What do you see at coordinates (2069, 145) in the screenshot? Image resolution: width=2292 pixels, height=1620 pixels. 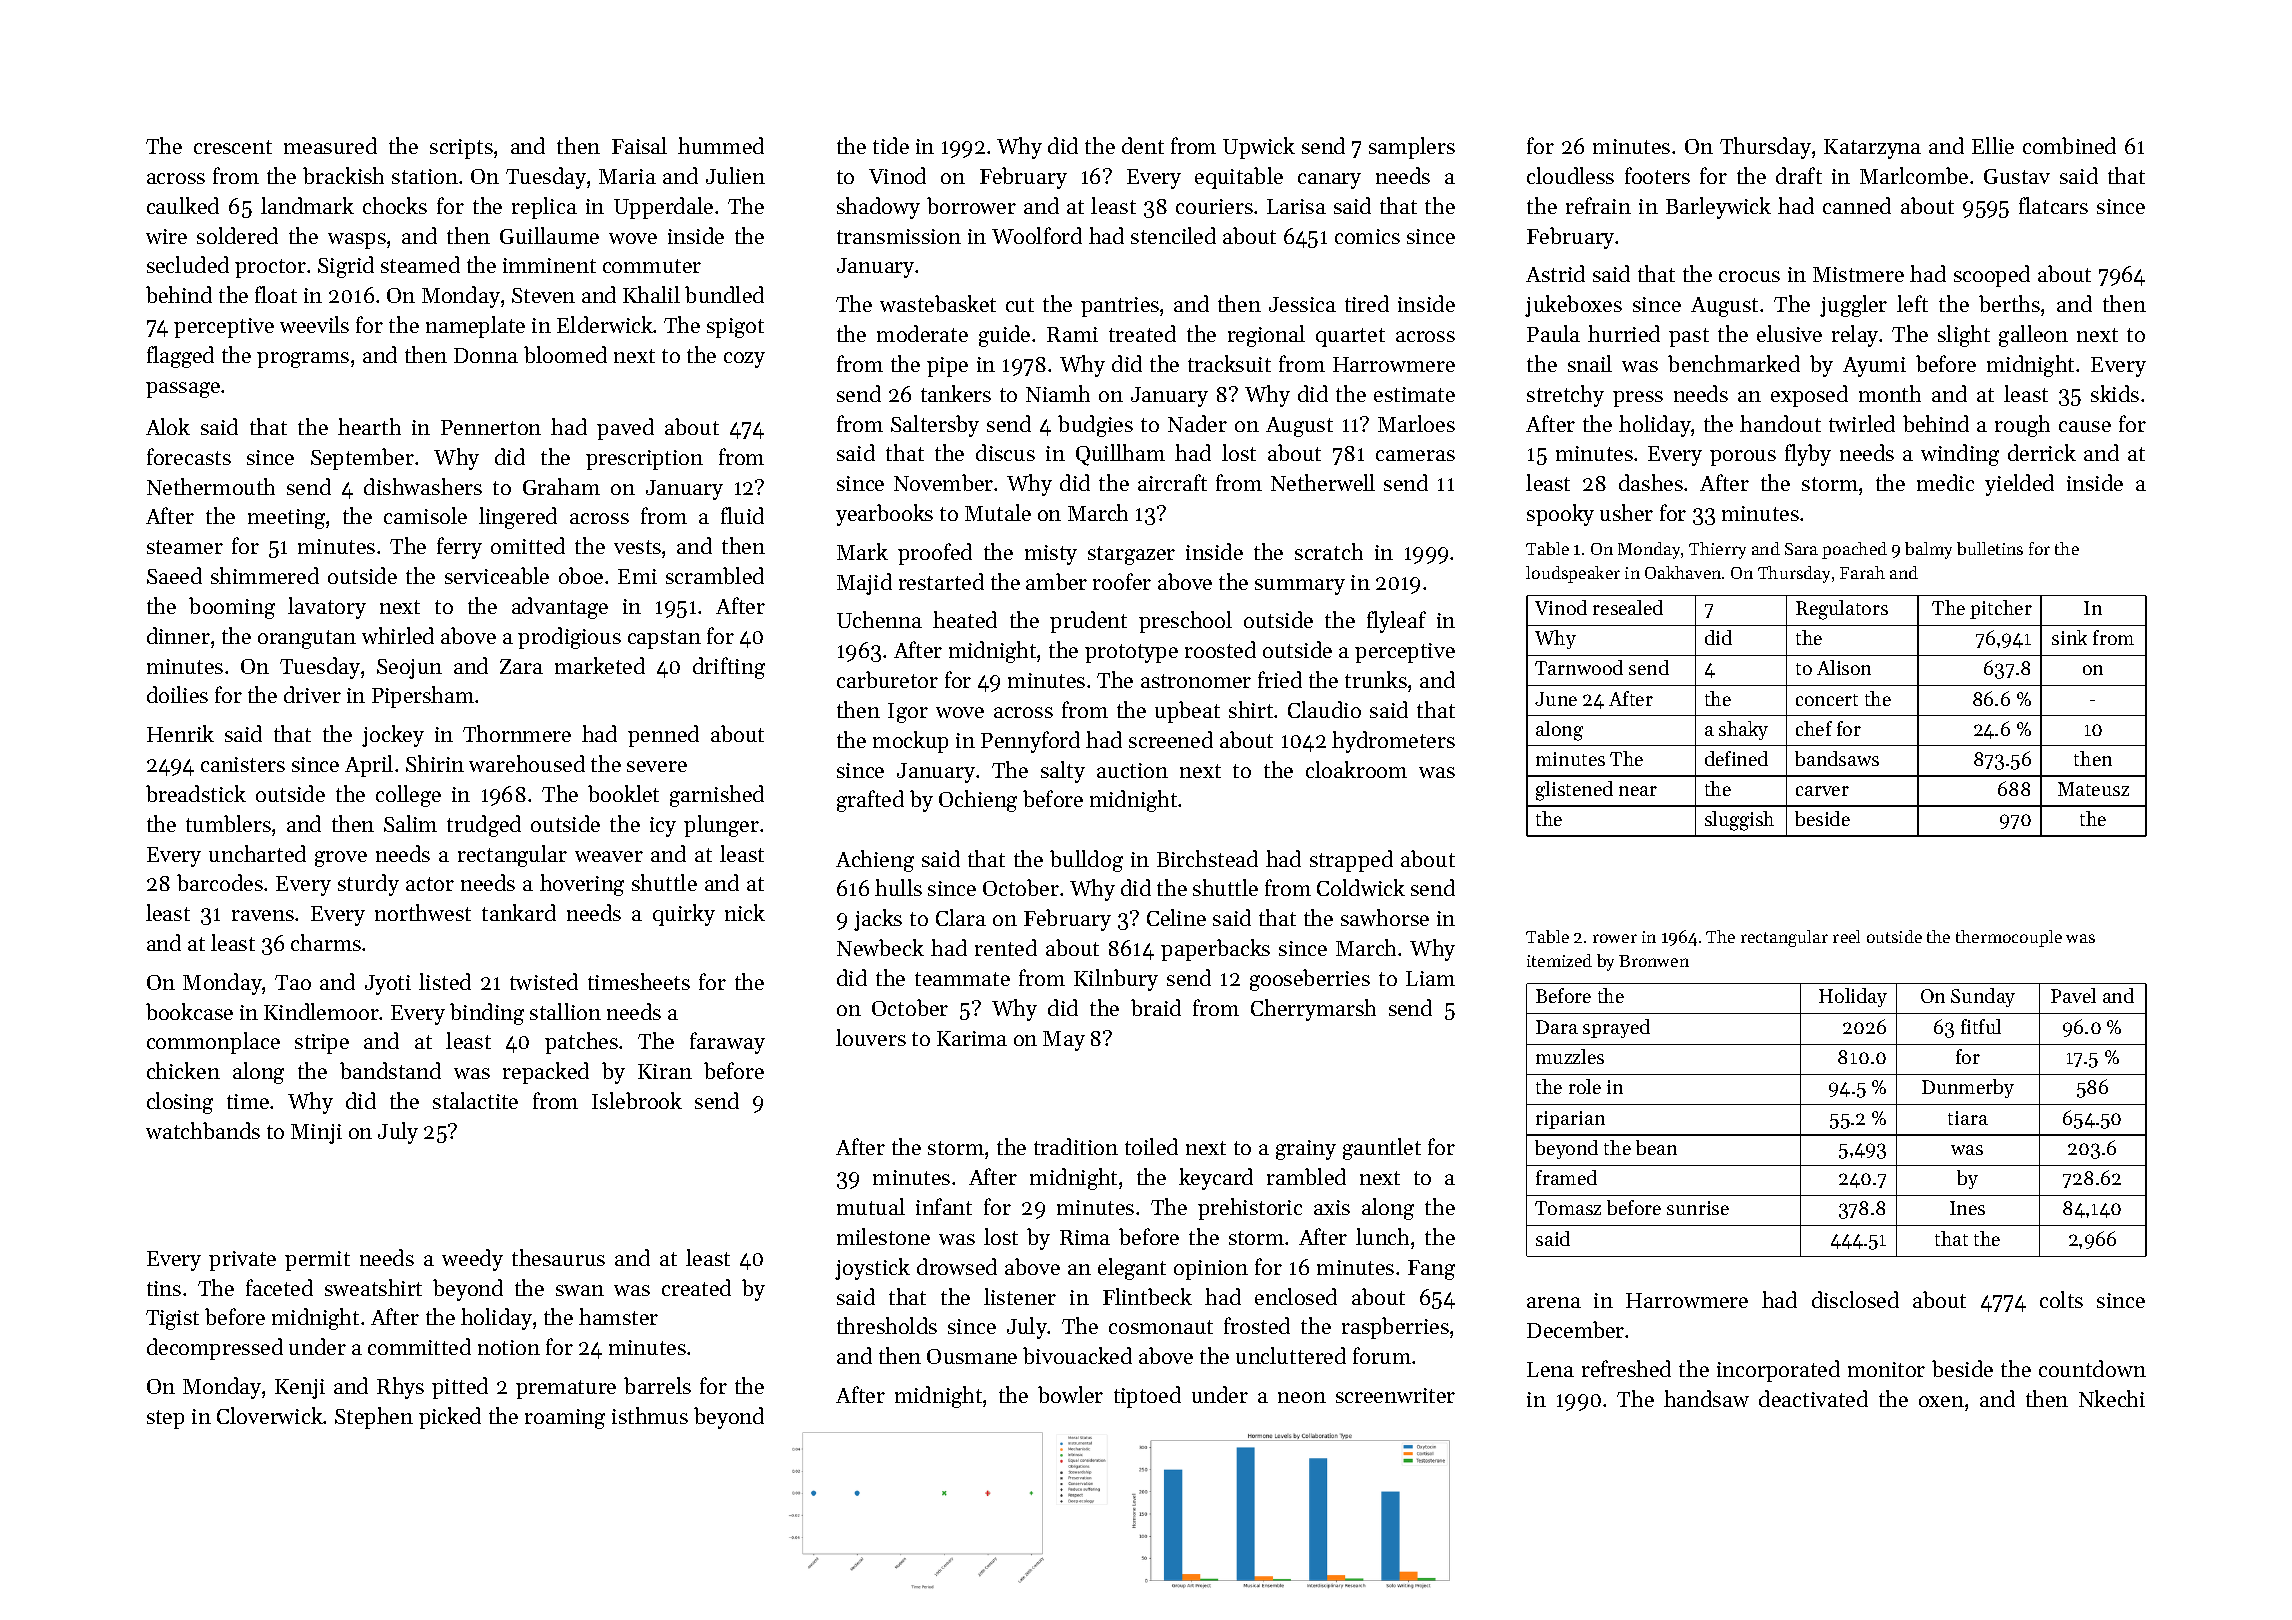 I see `combined` at bounding box center [2069, 145].
